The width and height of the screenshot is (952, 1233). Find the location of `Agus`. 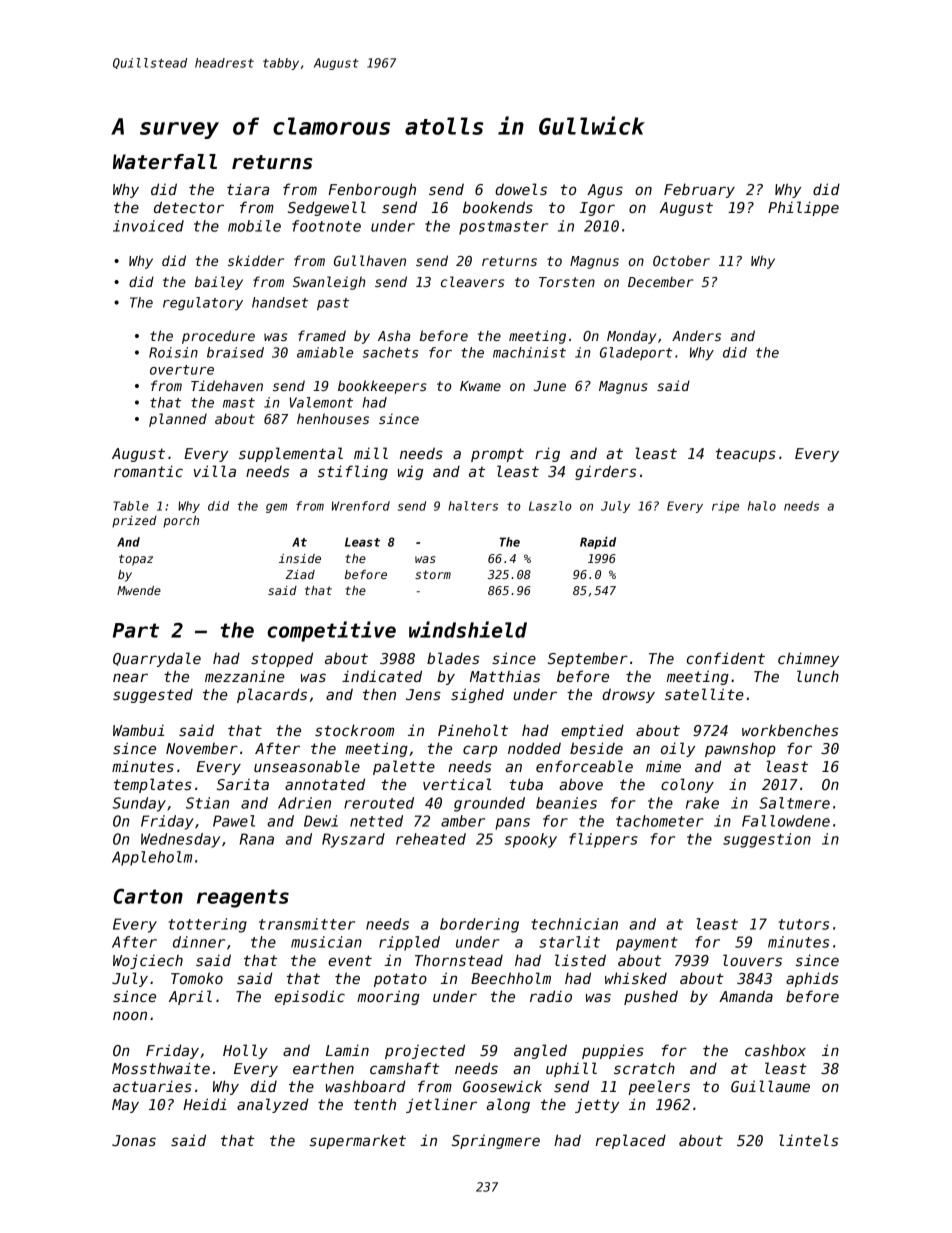

Agus is located at coordinates (605, 191).
